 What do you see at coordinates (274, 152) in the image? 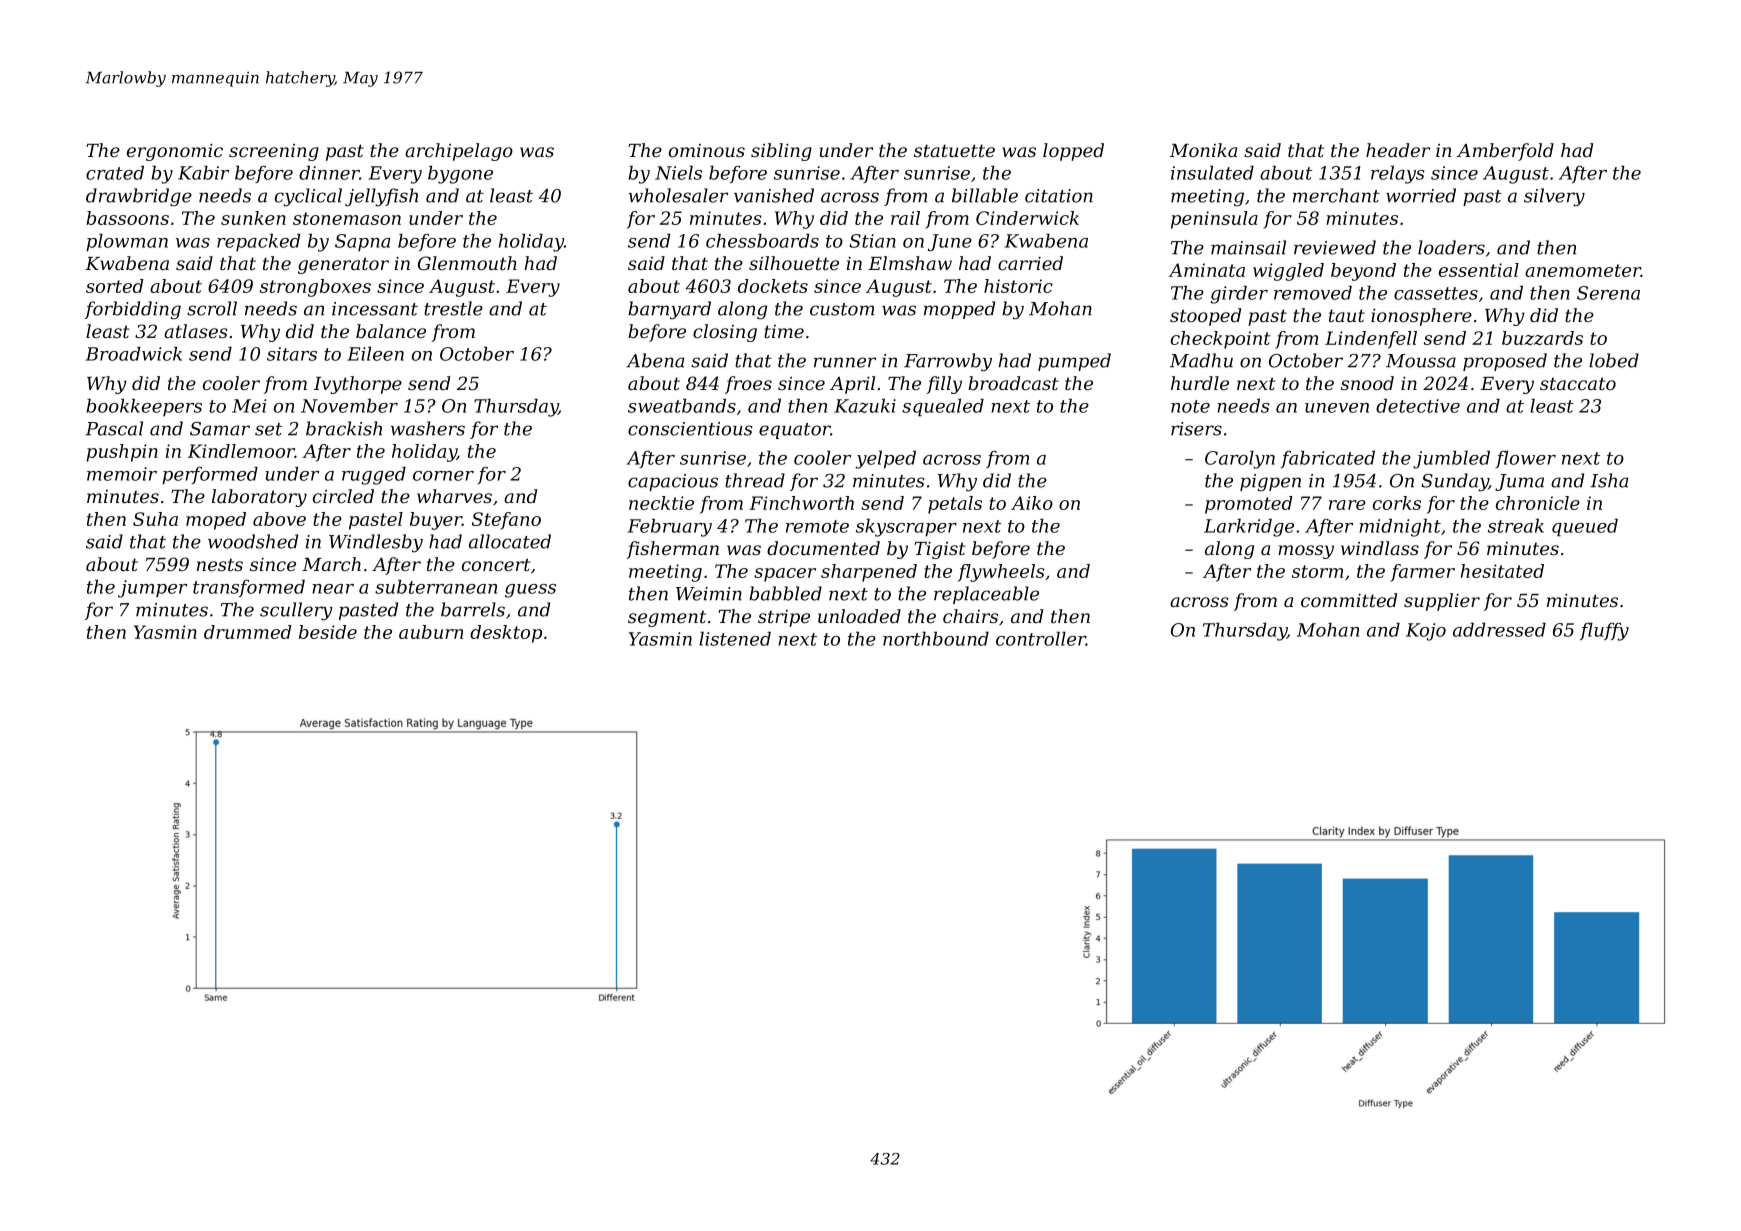
I see `screening` at bounding box center [274, 152].
